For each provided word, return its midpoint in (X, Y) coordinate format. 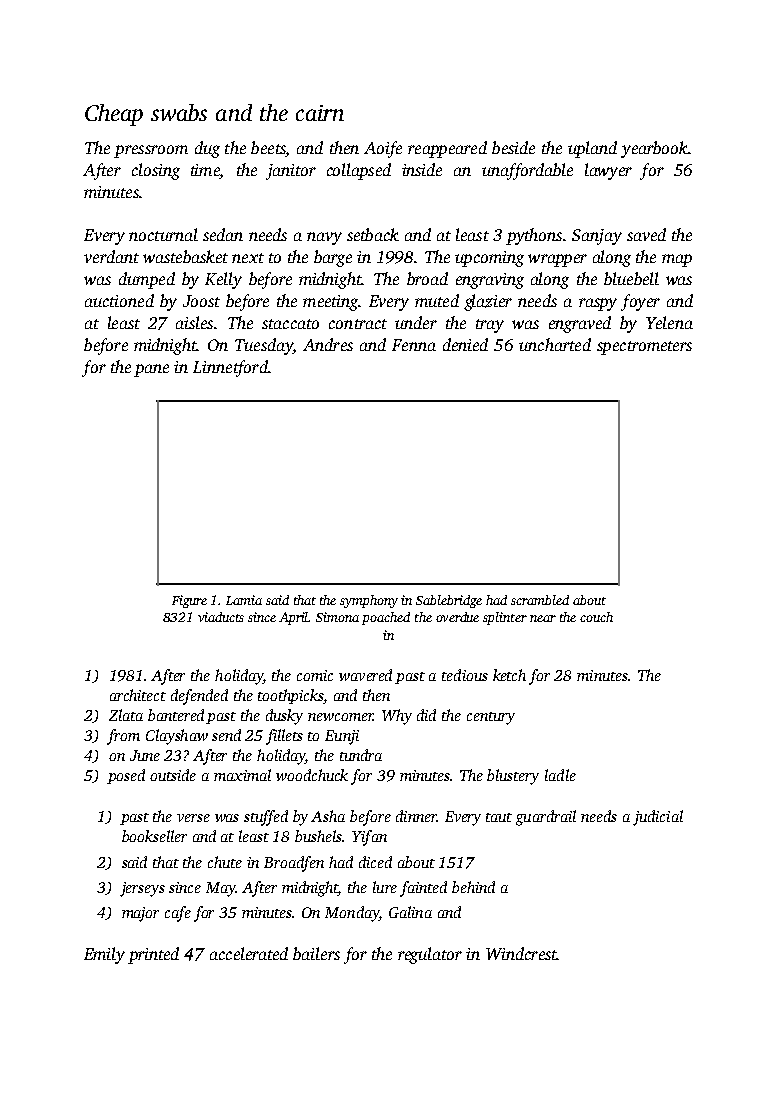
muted (437, 300)
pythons (534, 236)
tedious (465, 675)
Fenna (414, 345)
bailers (316, 953)
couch (596, 617)
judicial (658, 818)
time (205, 170)
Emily (104, 955)
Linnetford (230, 368)
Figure (189, 601)
